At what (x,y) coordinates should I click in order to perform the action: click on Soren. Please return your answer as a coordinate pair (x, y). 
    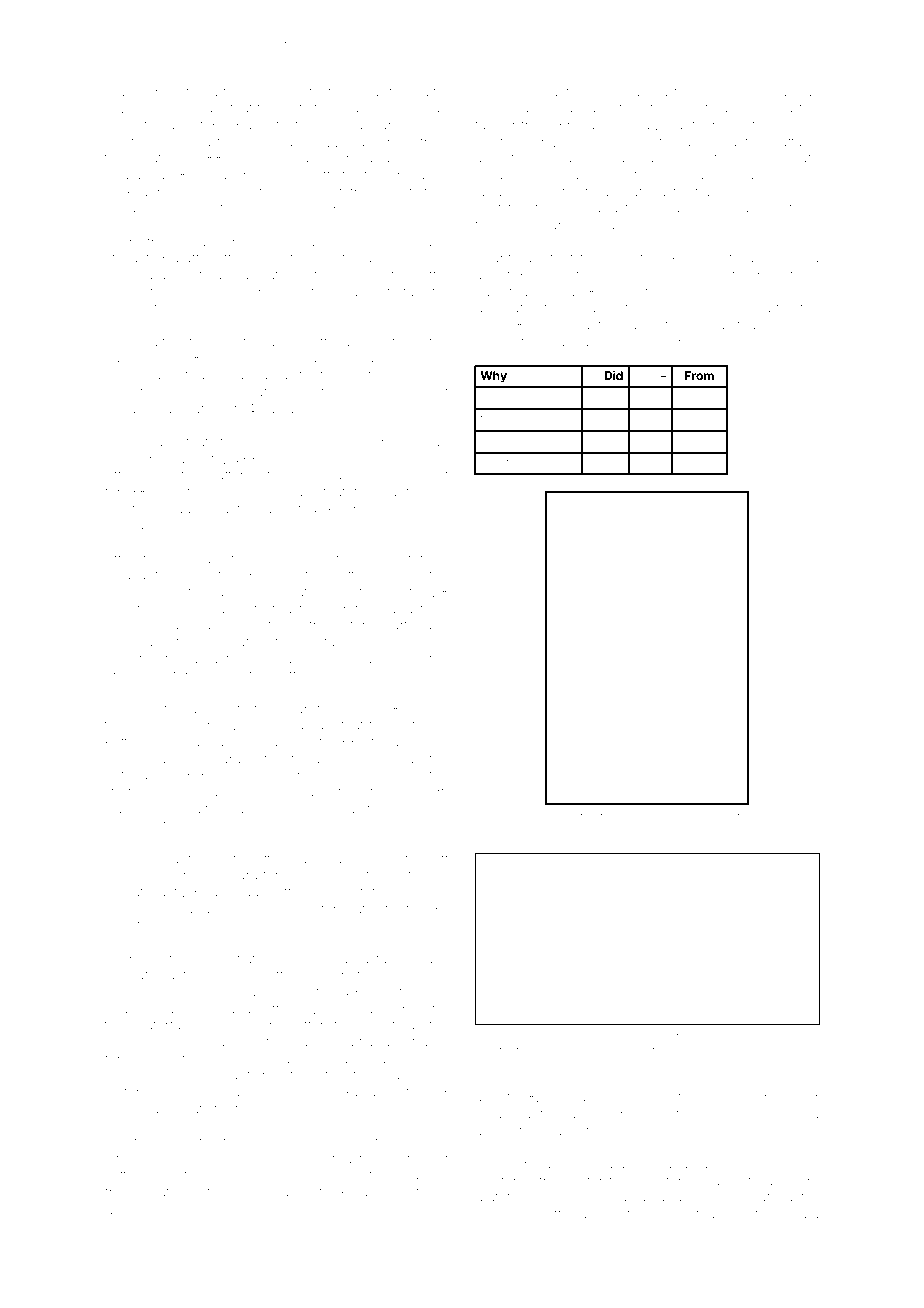
    Looking at the image, I should click on (140, 724).
